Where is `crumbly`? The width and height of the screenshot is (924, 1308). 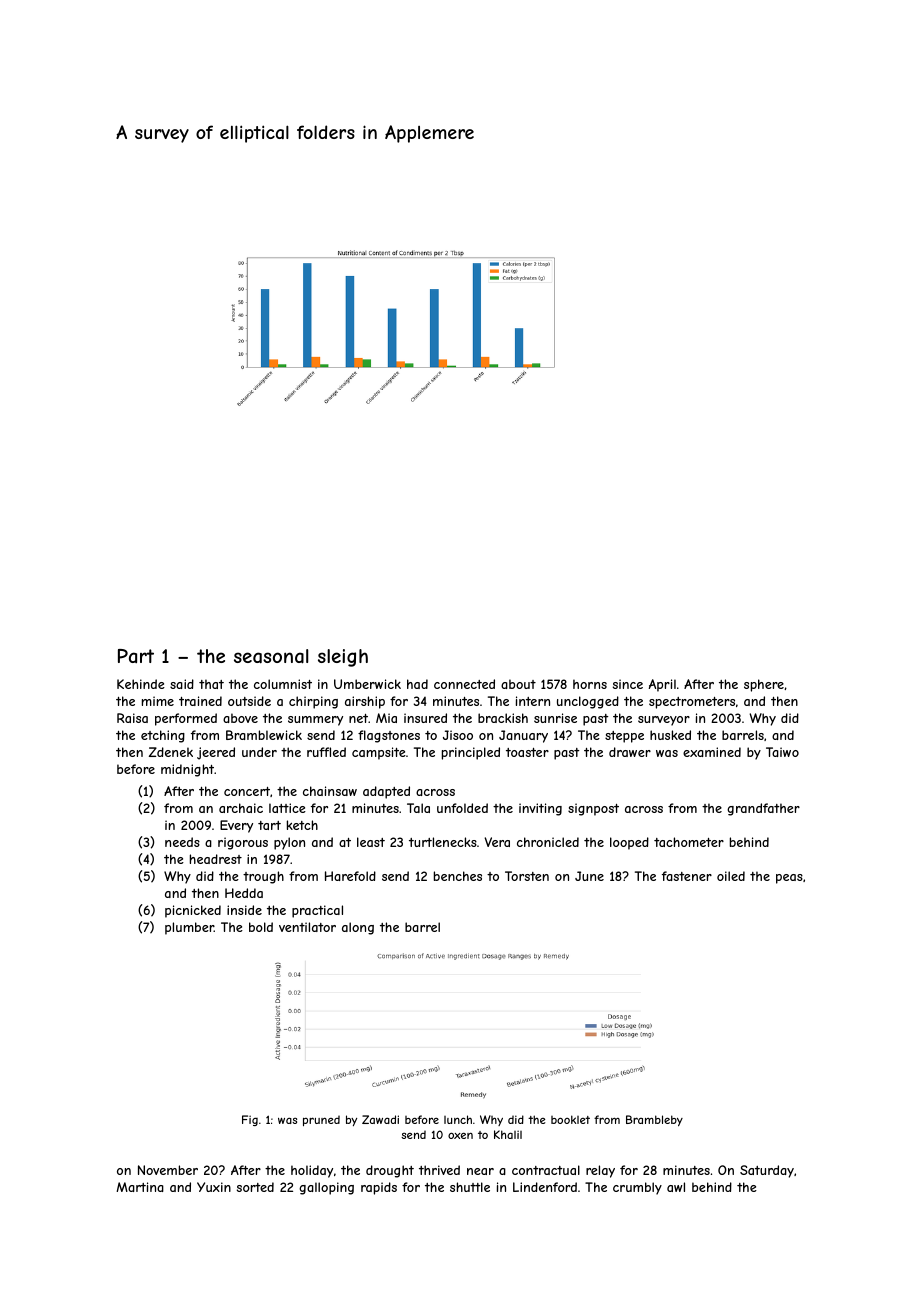 crumbly is located at coordinates (637, 1188).
